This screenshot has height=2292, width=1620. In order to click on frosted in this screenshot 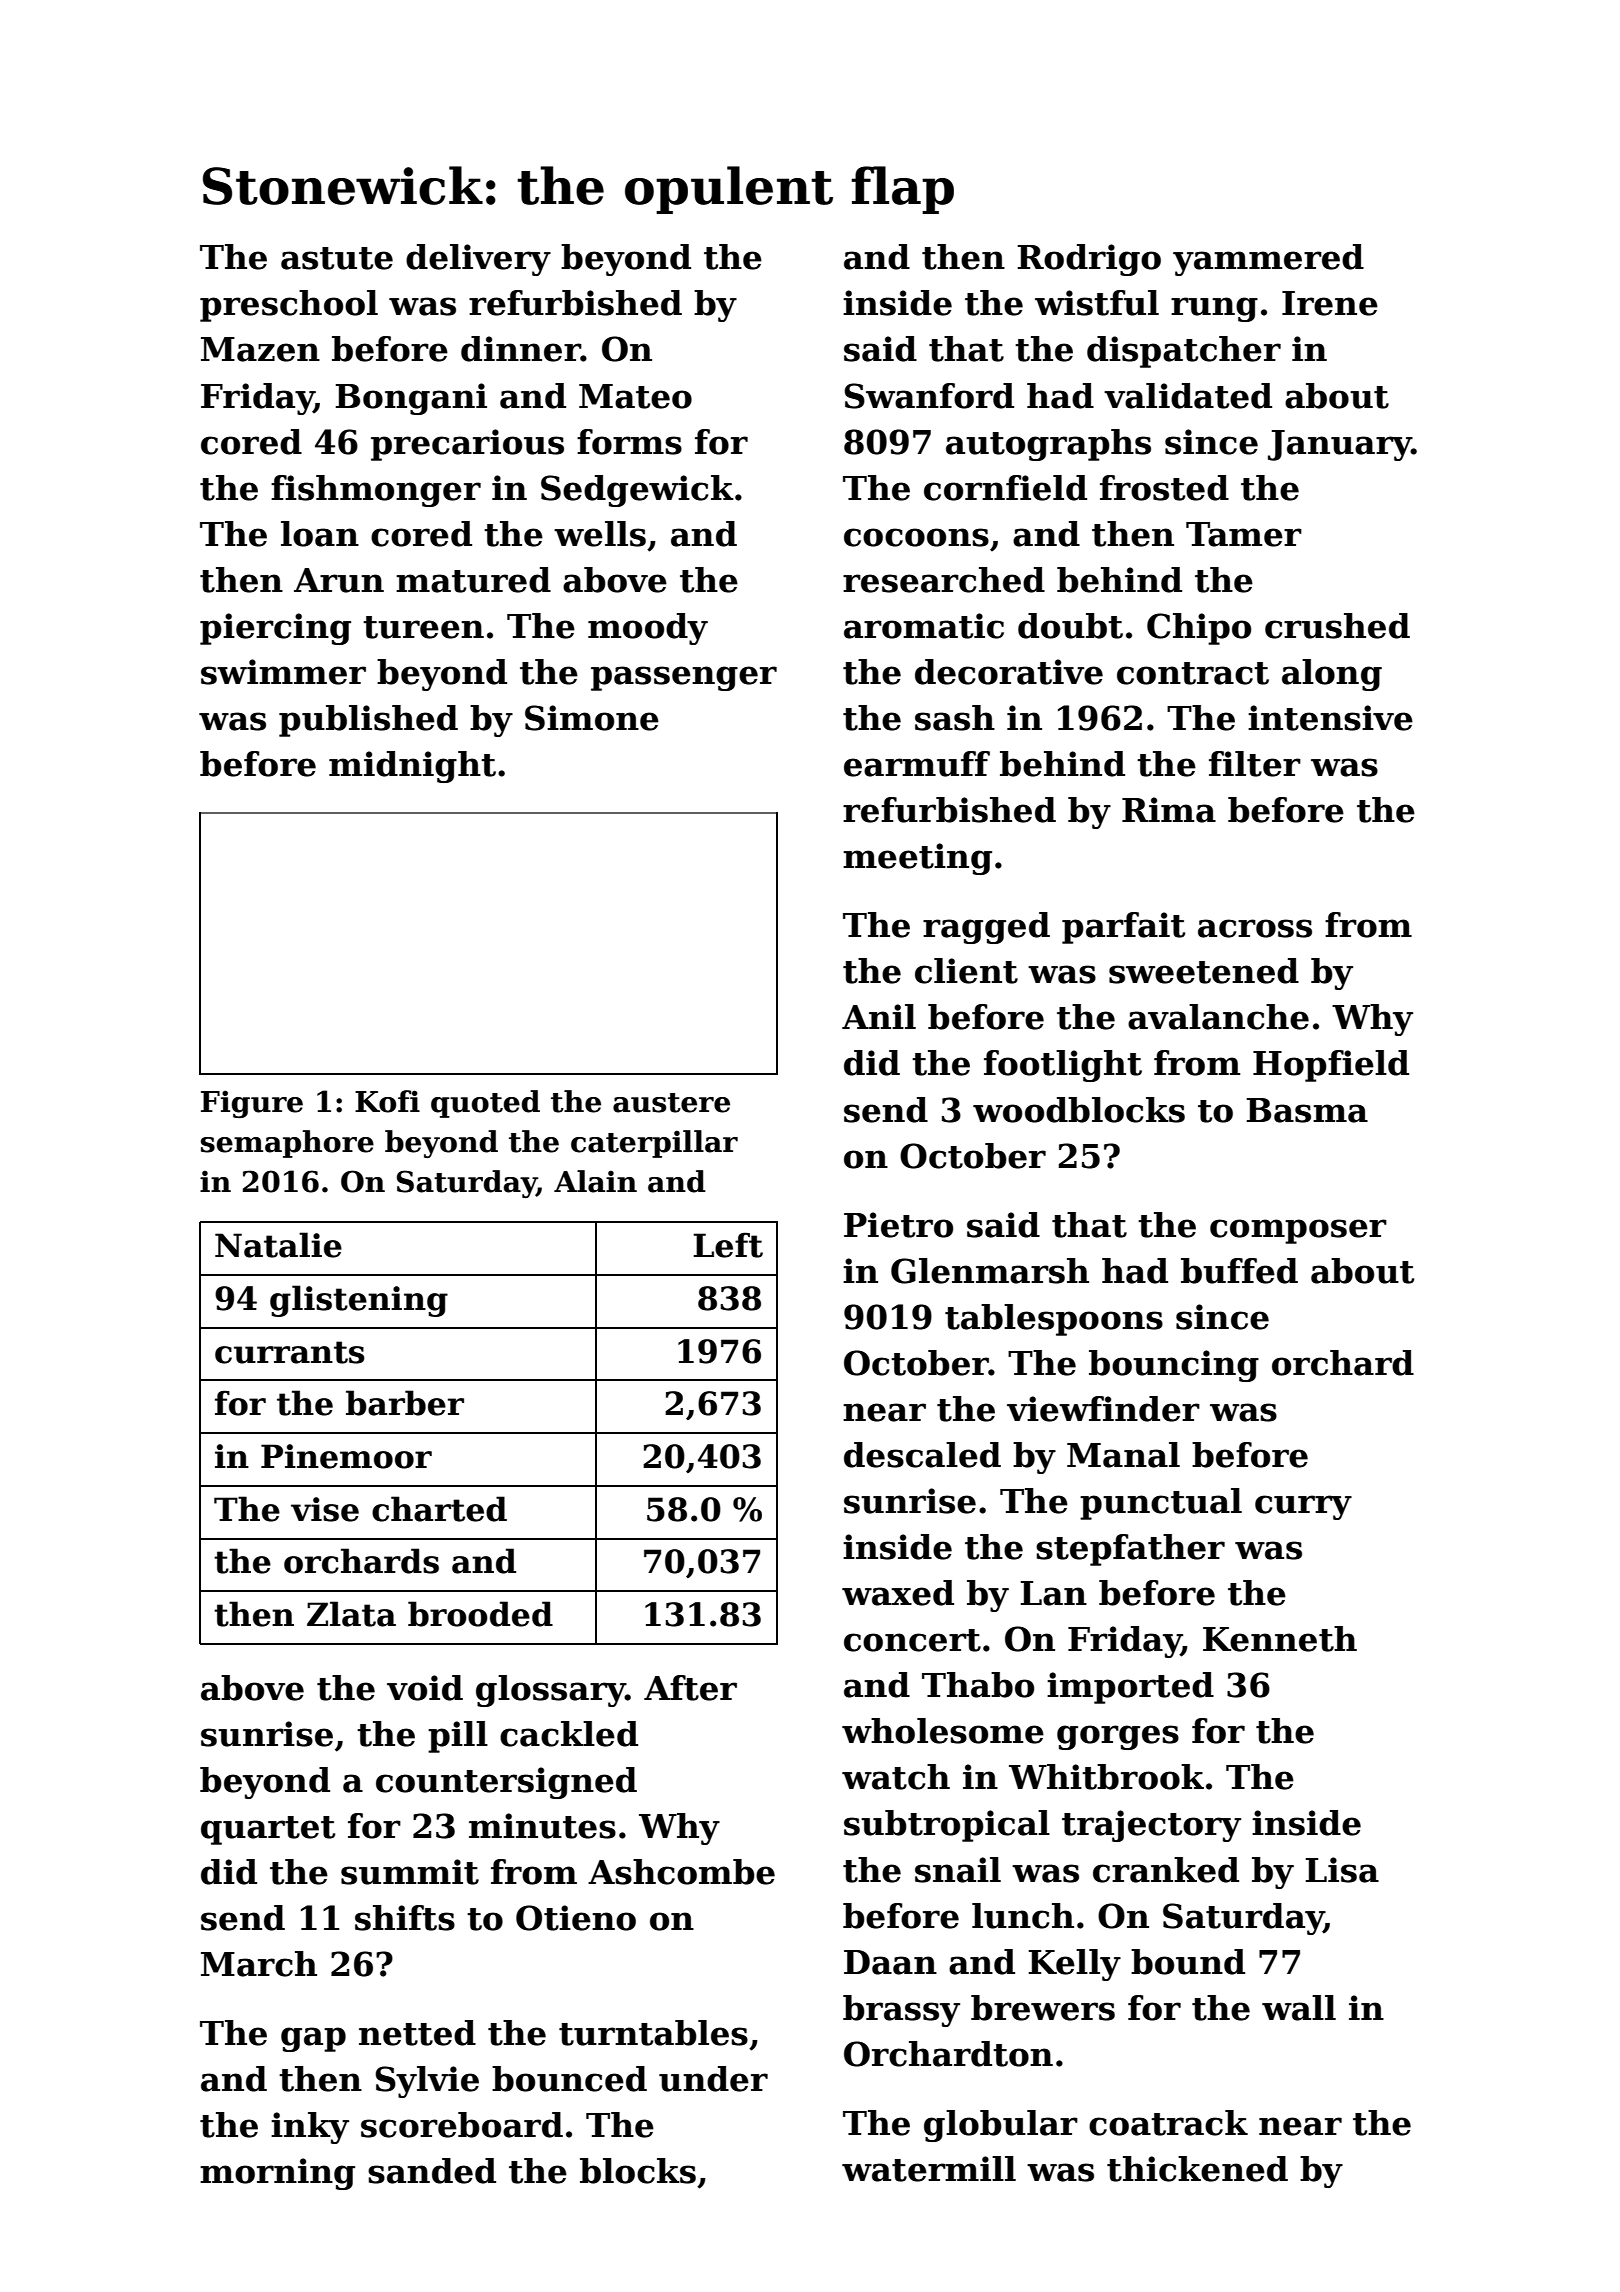, I will do `click(1164, 488)`.
